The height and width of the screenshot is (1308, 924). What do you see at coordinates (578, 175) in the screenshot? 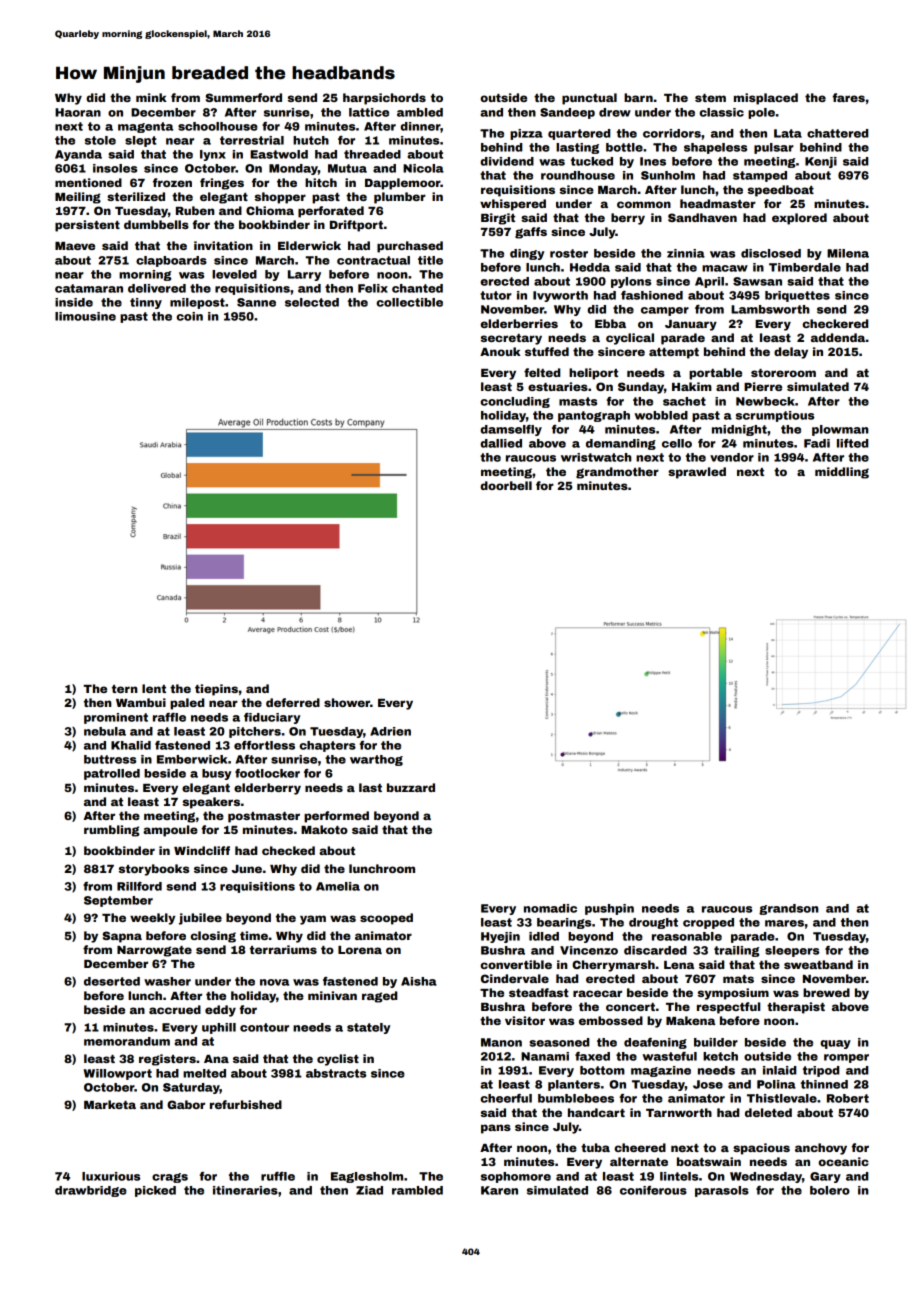
I see `roundhouse` at bounding box center [578, 175].
